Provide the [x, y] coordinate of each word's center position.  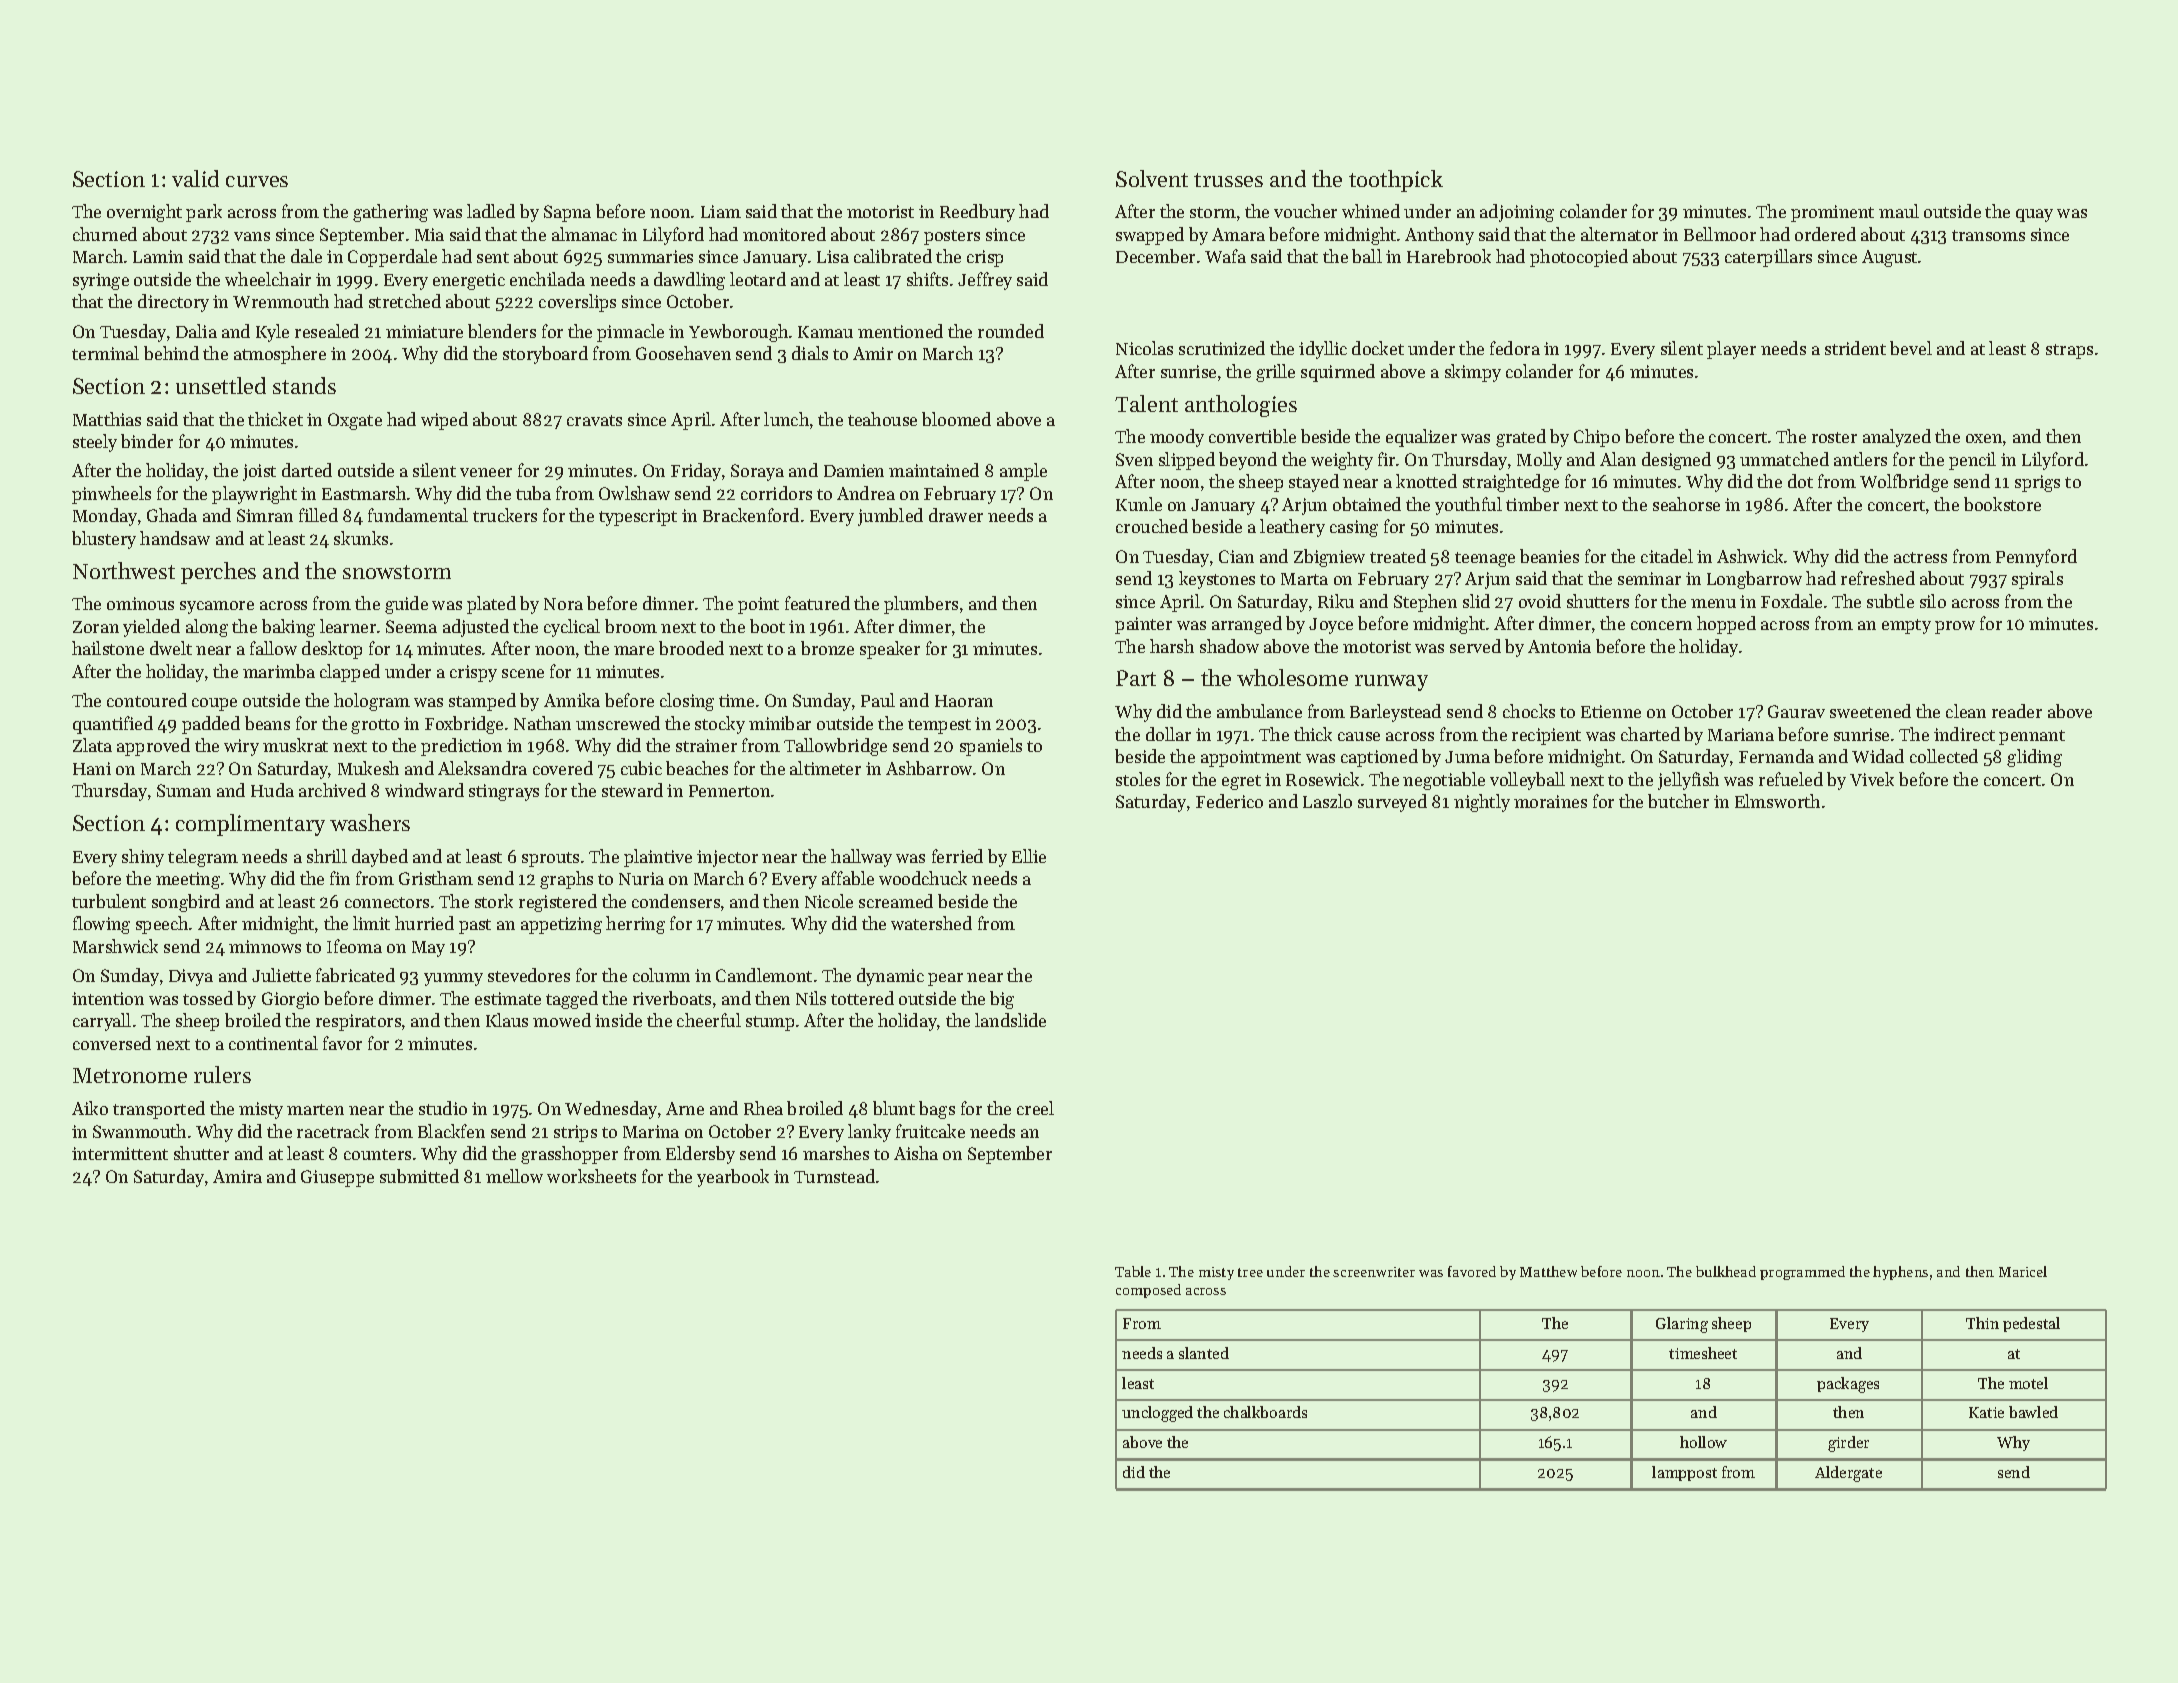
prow [1955, 627]
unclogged [1157, 1414]
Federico [1229, 801]
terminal [105, 353]
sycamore [217, 607]
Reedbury [977, 213]
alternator [1619, 234]
